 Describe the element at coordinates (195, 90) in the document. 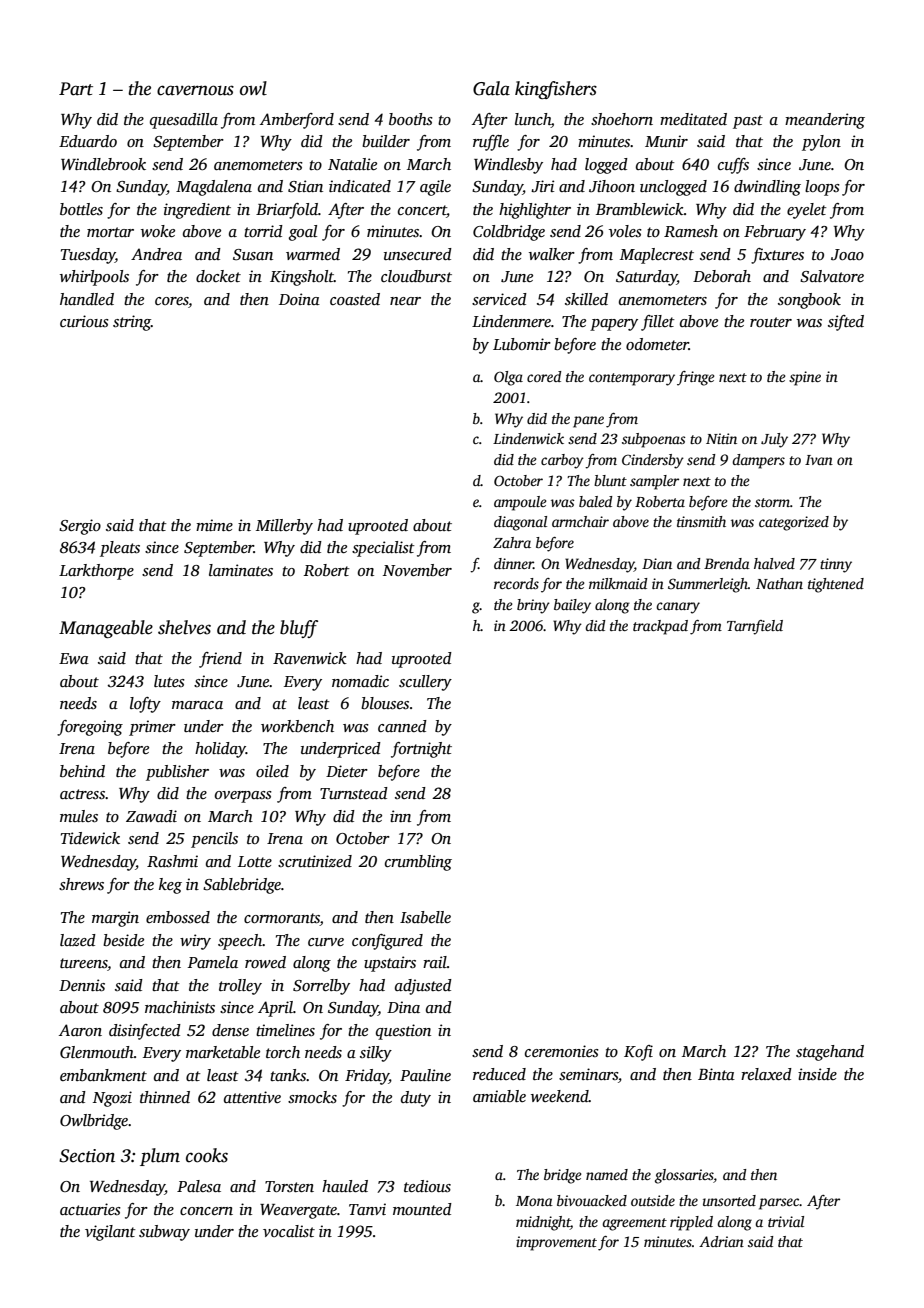

I see `cavernous` at that location.
